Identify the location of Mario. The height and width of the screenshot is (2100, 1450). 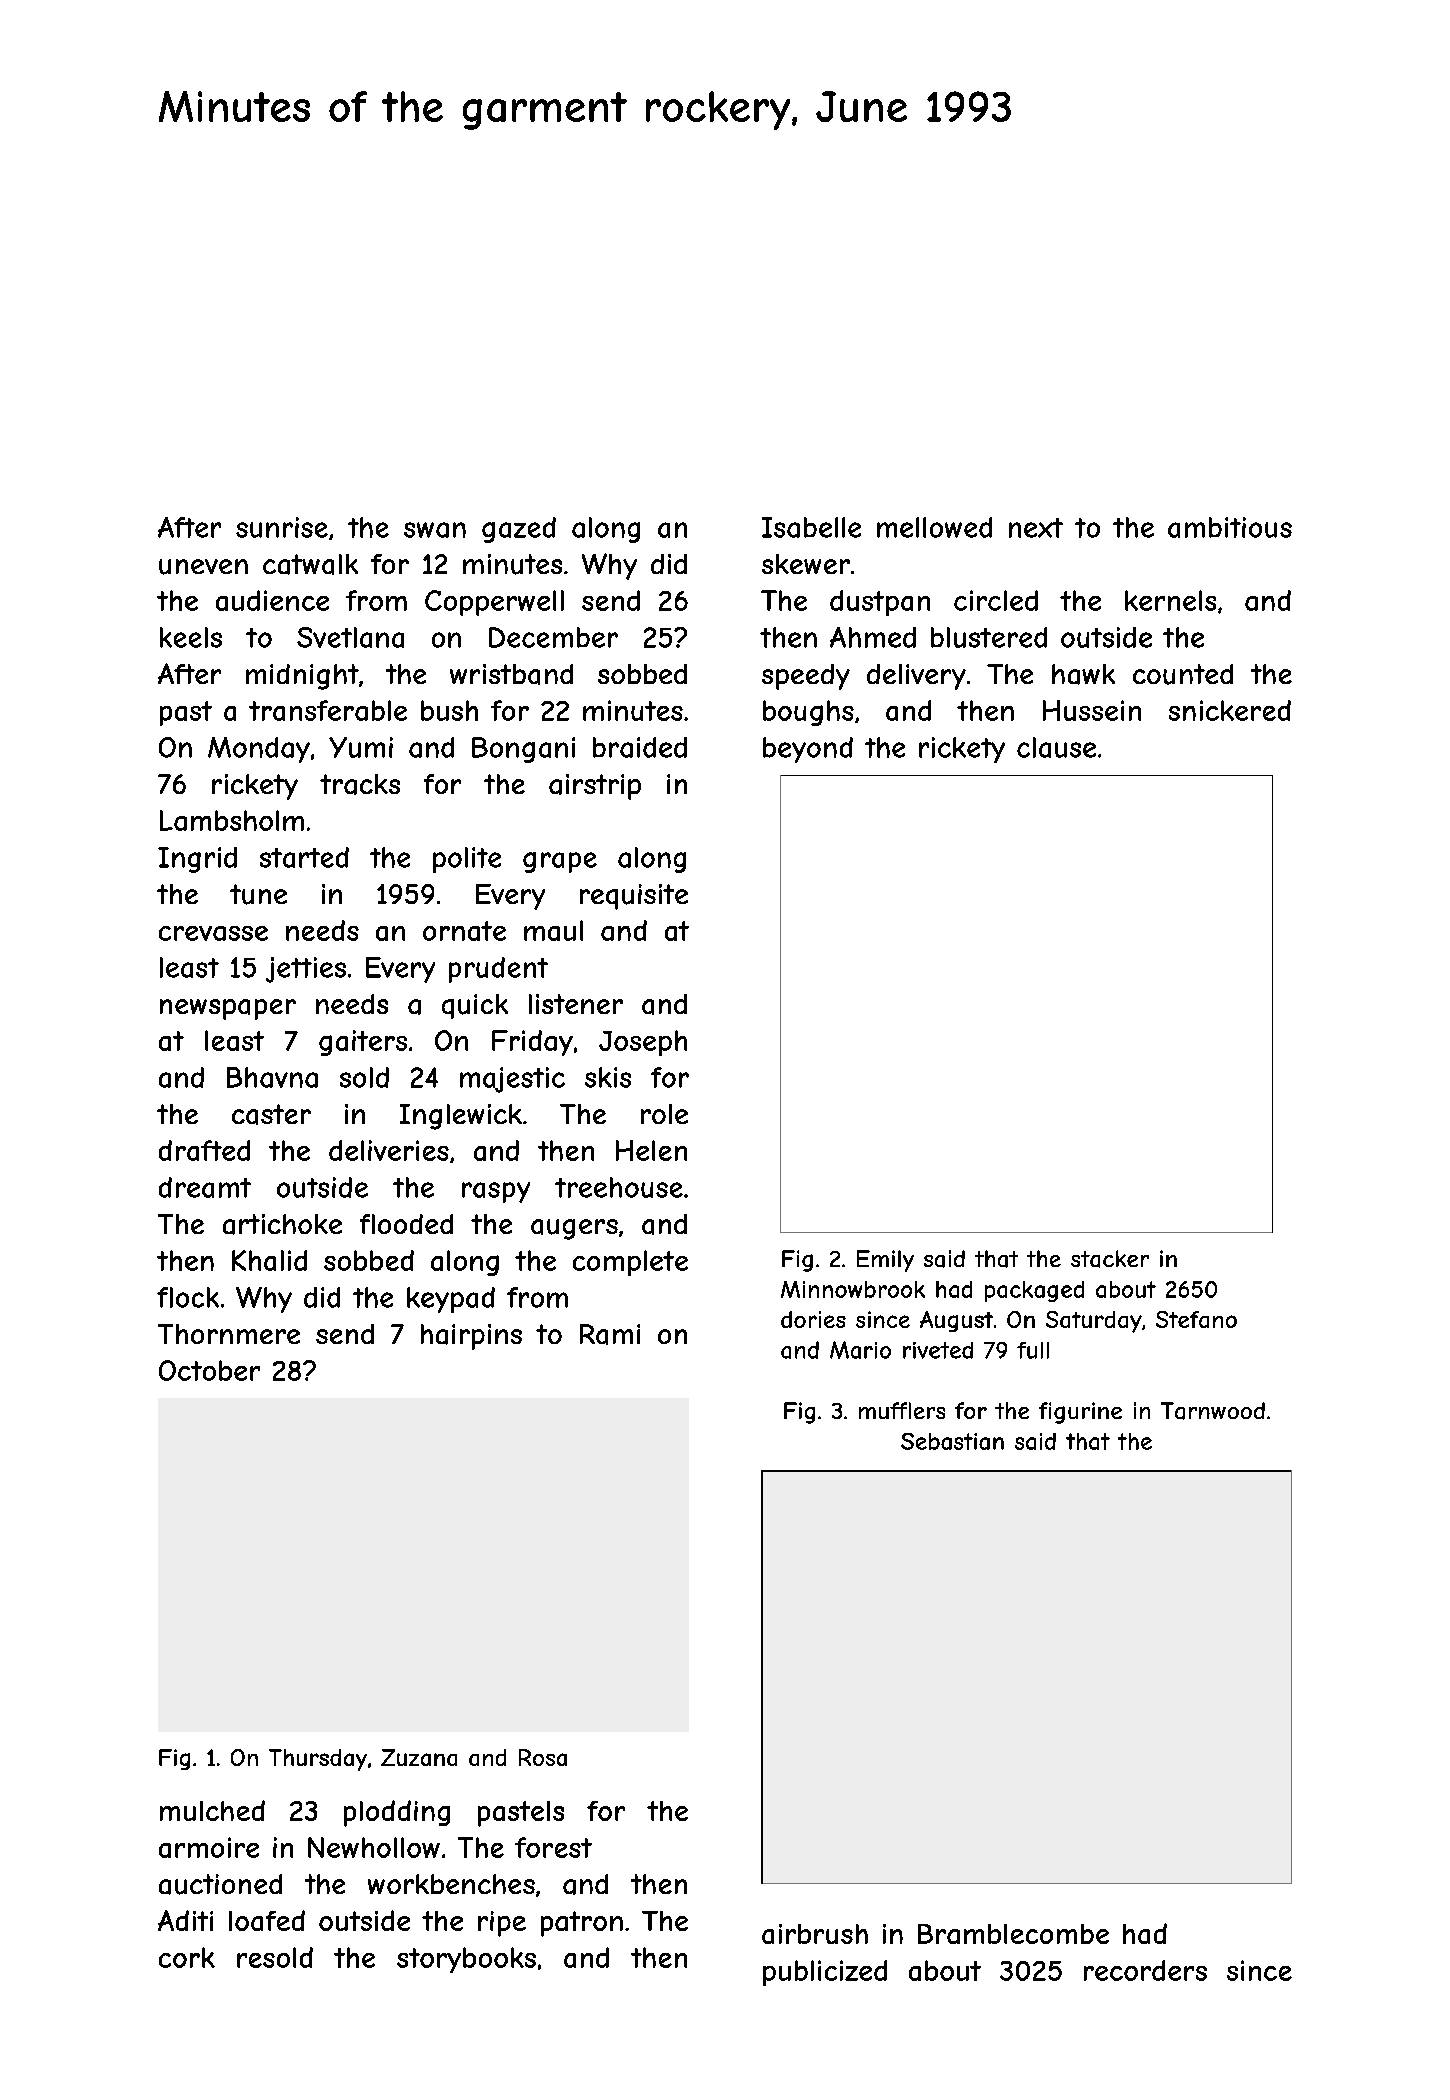
(860, 1350).
